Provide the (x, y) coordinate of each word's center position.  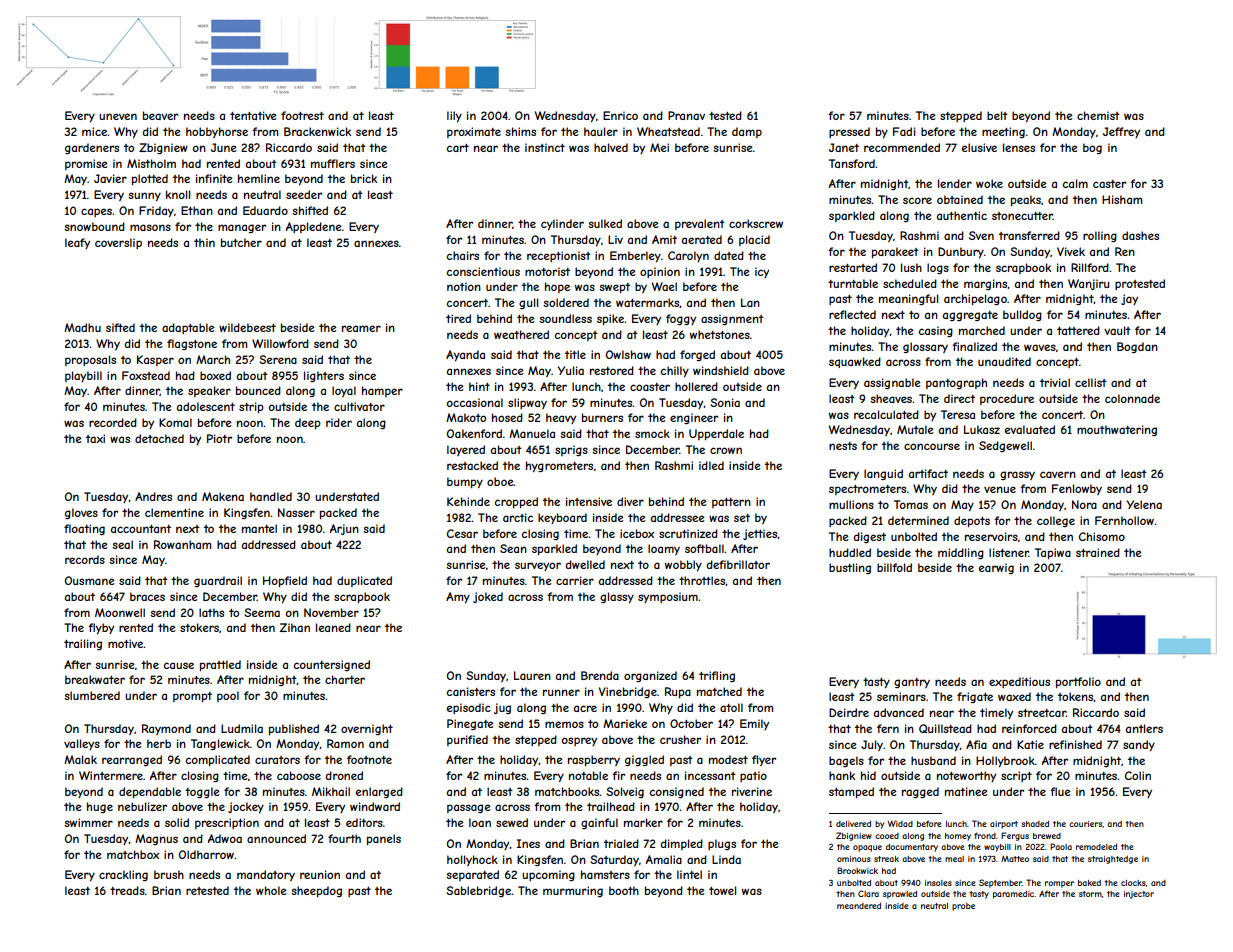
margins (986, 284)
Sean (513, 548)
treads (127, 890)
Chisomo (1102, 536)
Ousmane (89, 580)
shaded (1035, 824)
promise (86, 164)
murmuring (573, 891)
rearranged (132, 760)
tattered (1078, 330)
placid (754, 240)
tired (458, 318)
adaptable (188, 328)
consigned (677, 792)
